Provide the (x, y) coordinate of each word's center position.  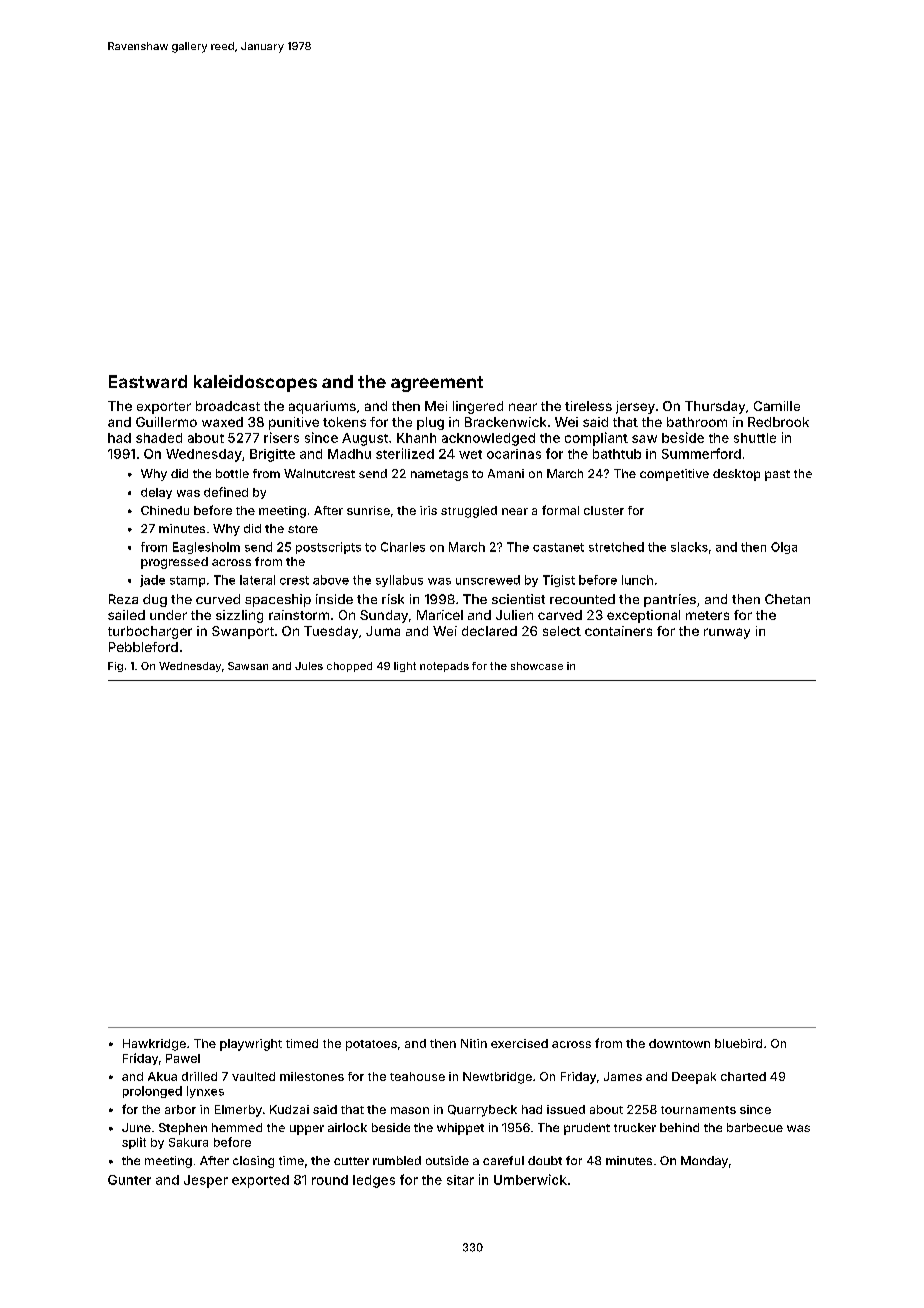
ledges (374, 1181)
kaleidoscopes (255, 383)
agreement (437, 384)
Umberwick (530, 1179)
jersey (635, 407)
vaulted (253, 1076)
